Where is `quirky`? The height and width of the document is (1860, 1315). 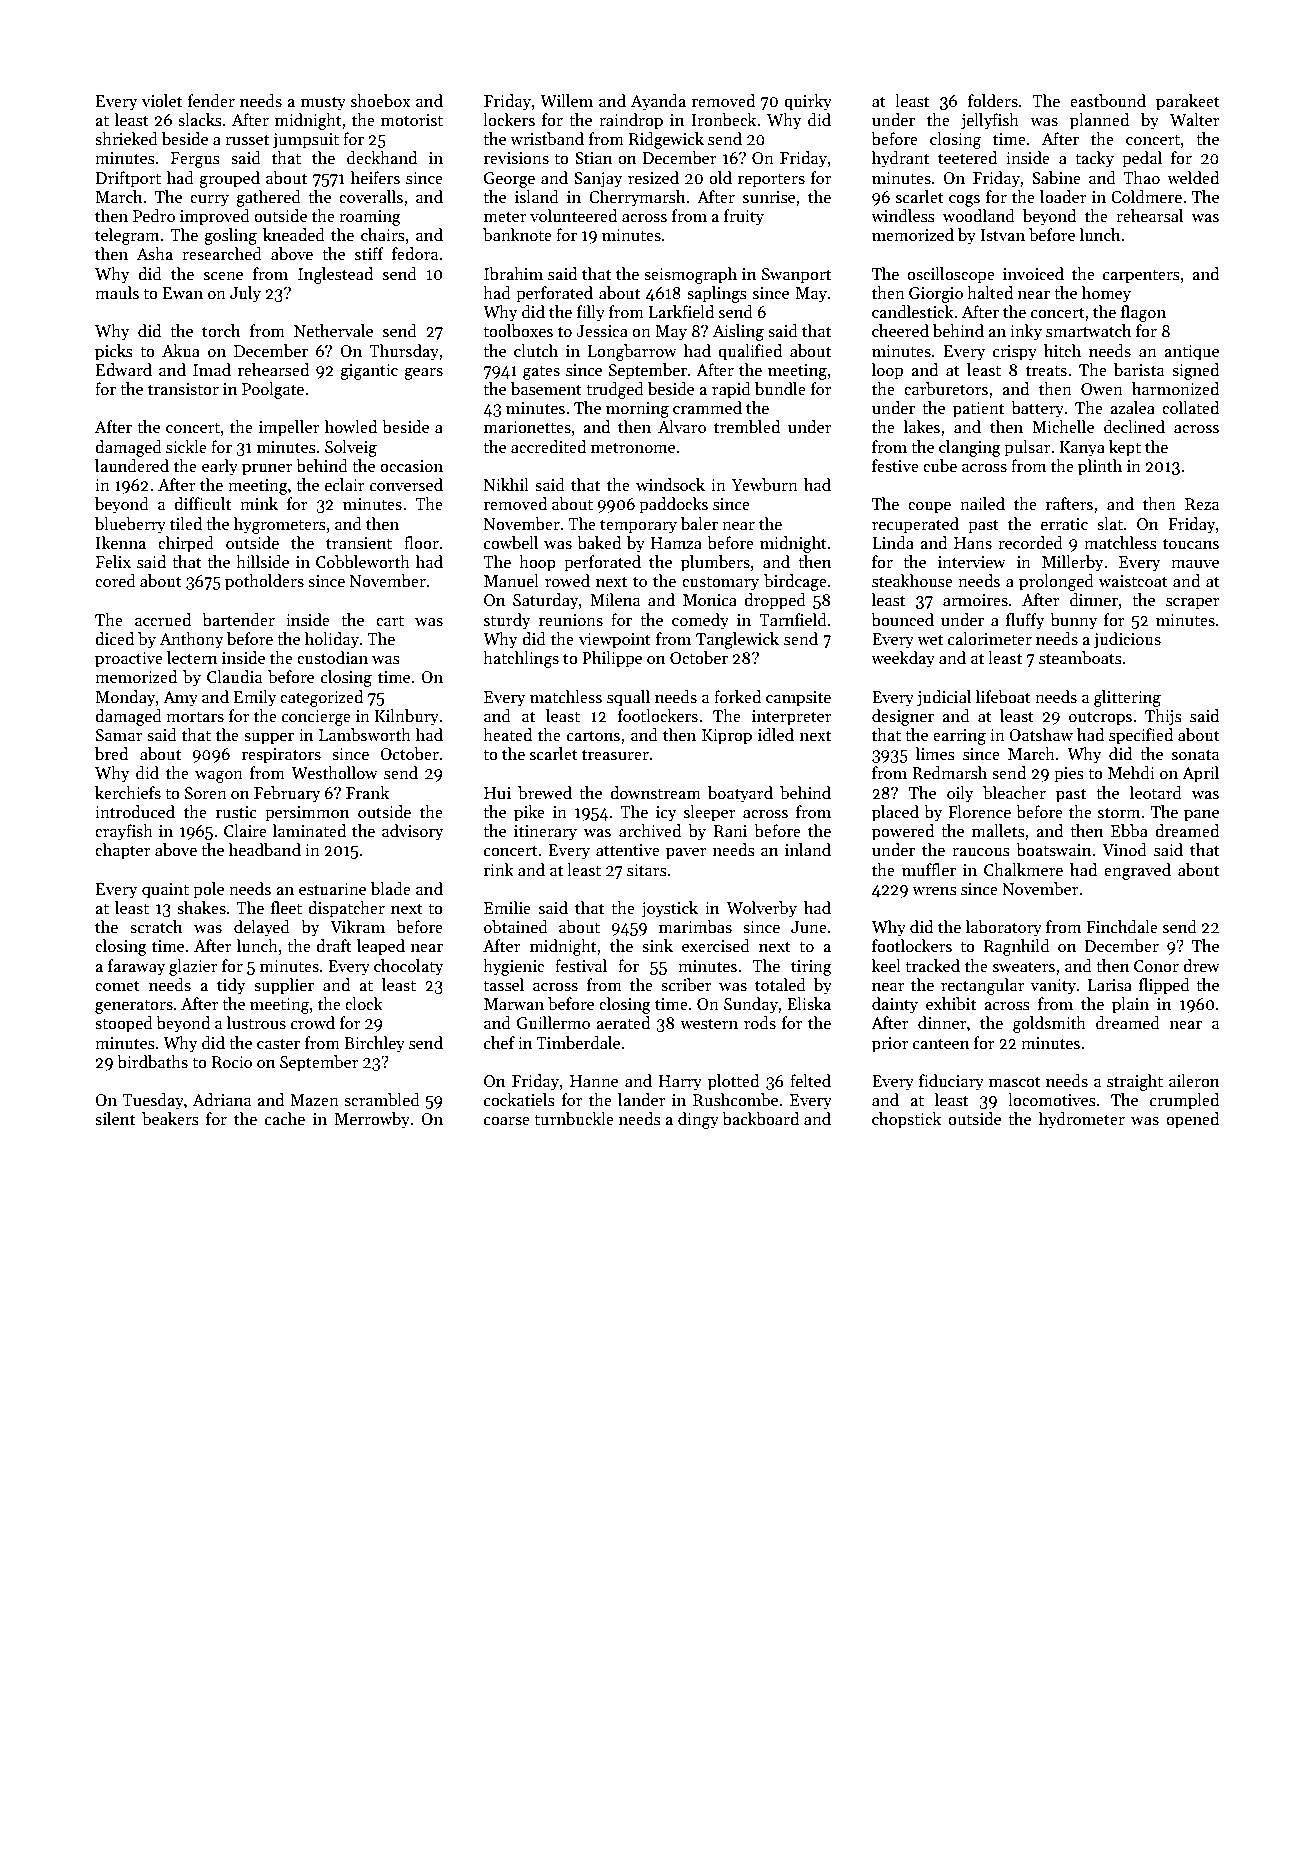
quirky is located at coordinates (808, 102).
